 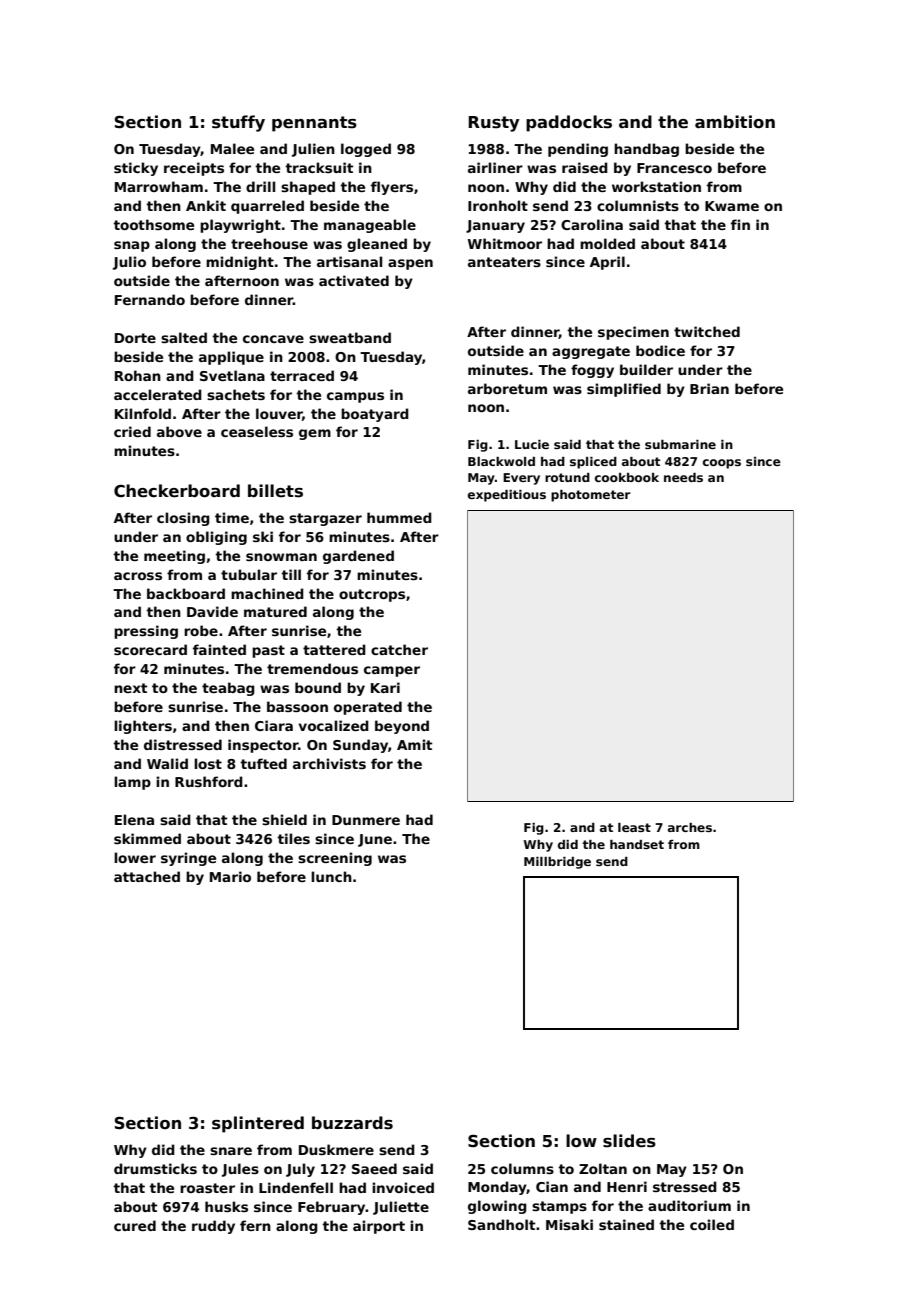 I want to click on pending, so click(x=578, y=150).
